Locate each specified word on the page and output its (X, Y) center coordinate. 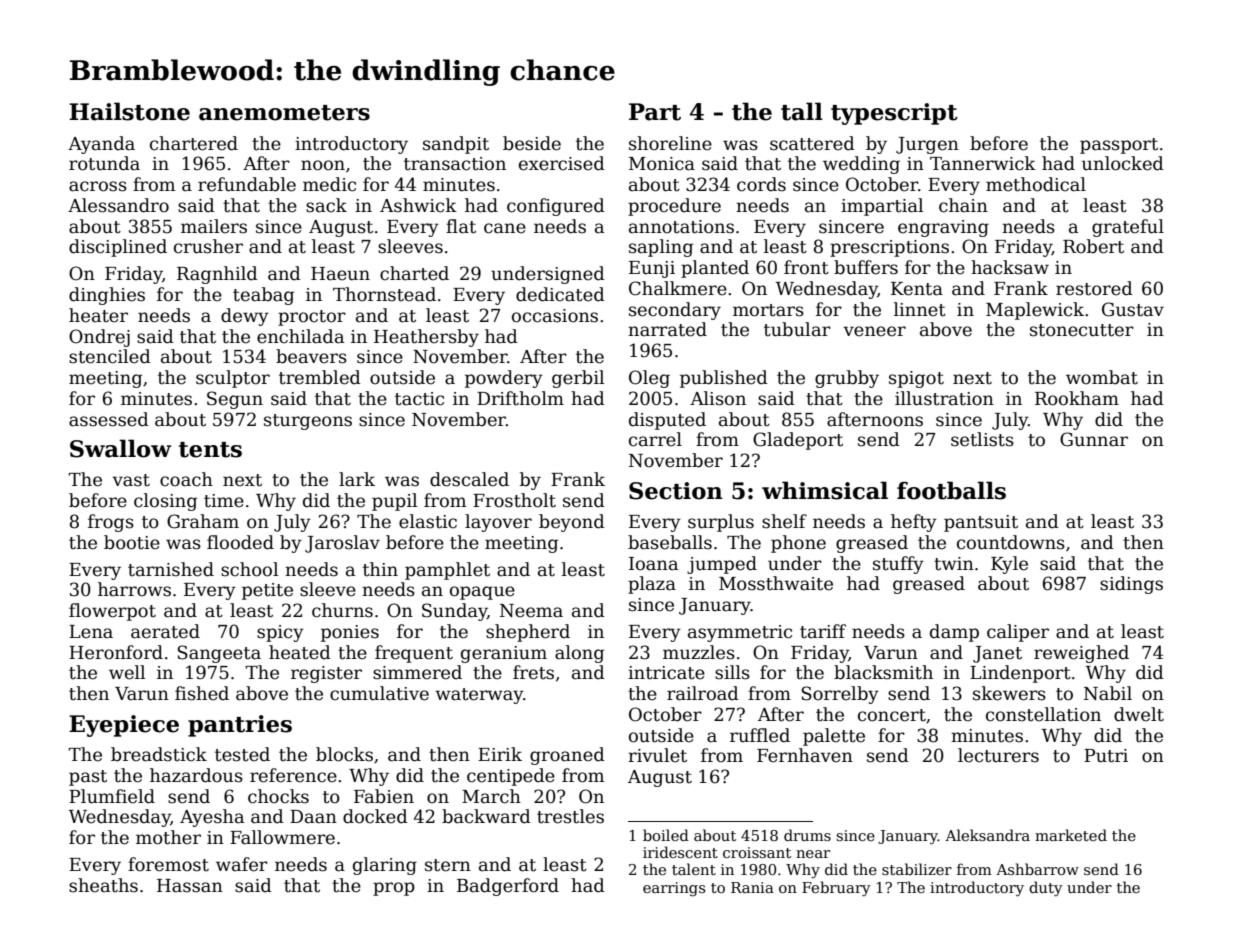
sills (732, 672)
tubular (797, 329)
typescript (894, 114)
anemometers (284, 113)
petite (267, 591)
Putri (1106, 756)
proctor (312, 318)
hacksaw (1010, 267)
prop (394, 889)
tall (802, 111)
